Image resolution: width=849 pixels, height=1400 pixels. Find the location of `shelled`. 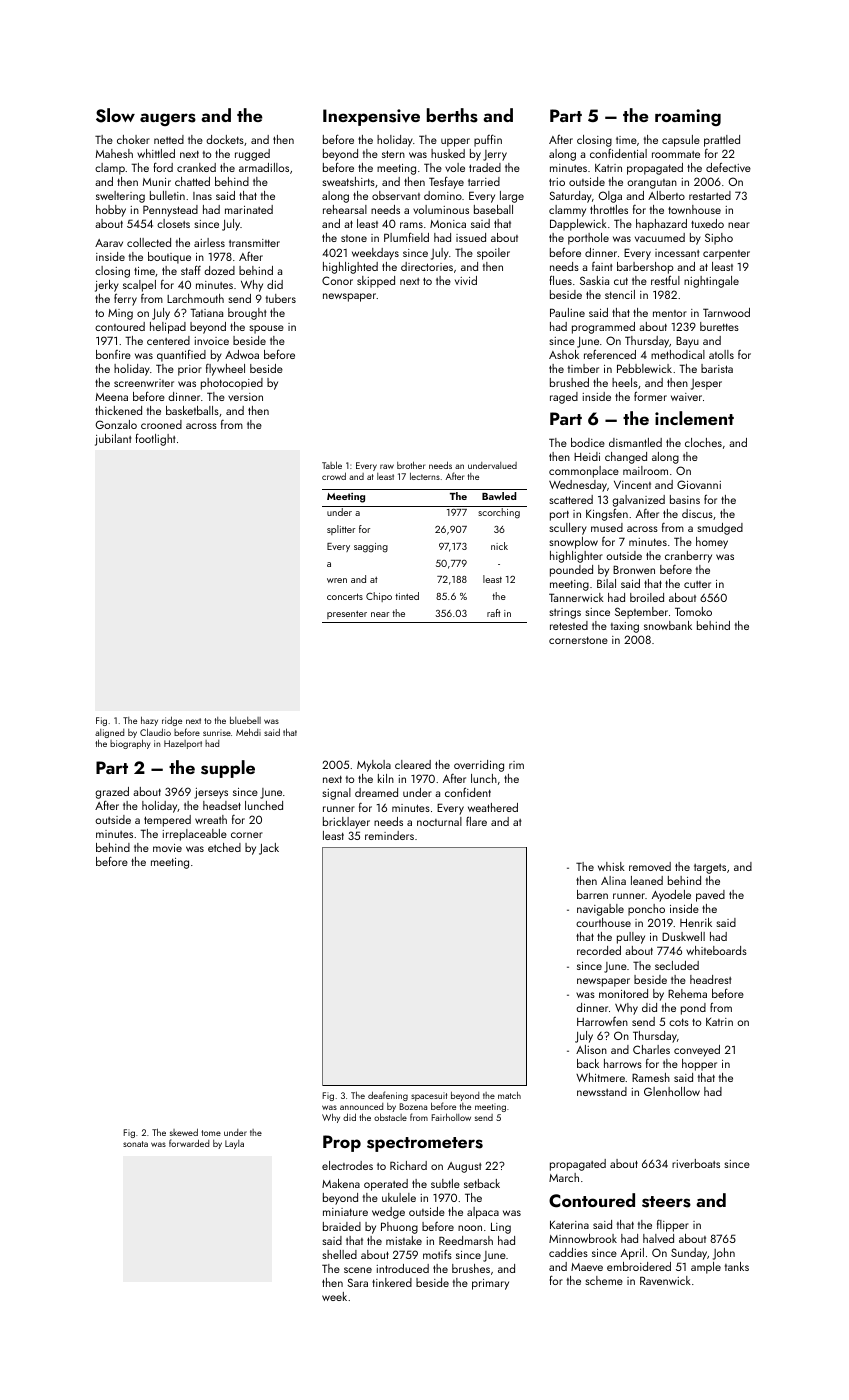

shelled is located at coordinates (340, 1254).
